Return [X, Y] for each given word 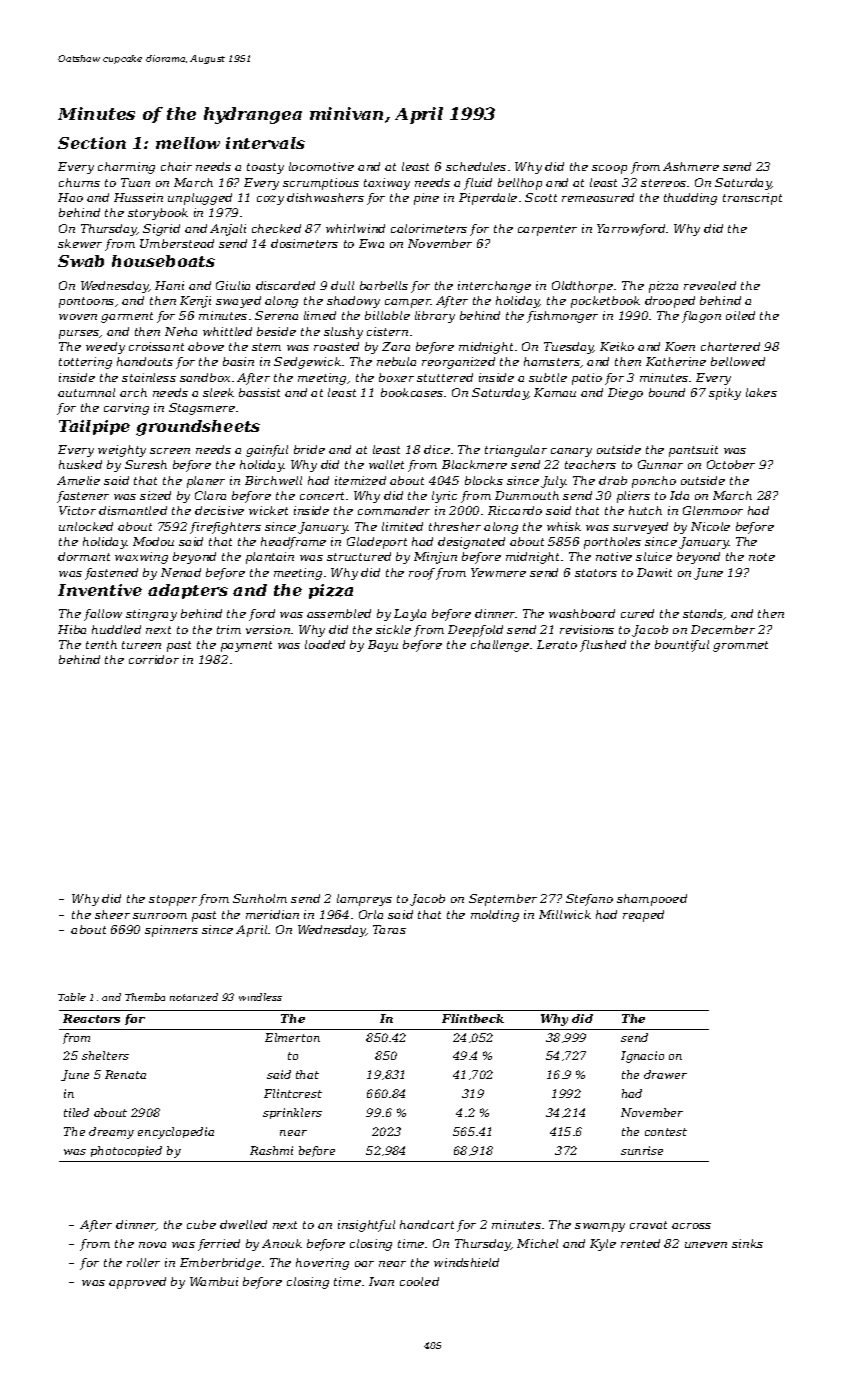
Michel [537, 1243]
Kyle [603, 1245]
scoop [609, 169]
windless [260, 997]
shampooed [652, 900]
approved [137, 1283]
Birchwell [273, 480]
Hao [70, 197]
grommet [740, 646]
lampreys [364, 900]
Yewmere [498, 572]
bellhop [520, 184]
